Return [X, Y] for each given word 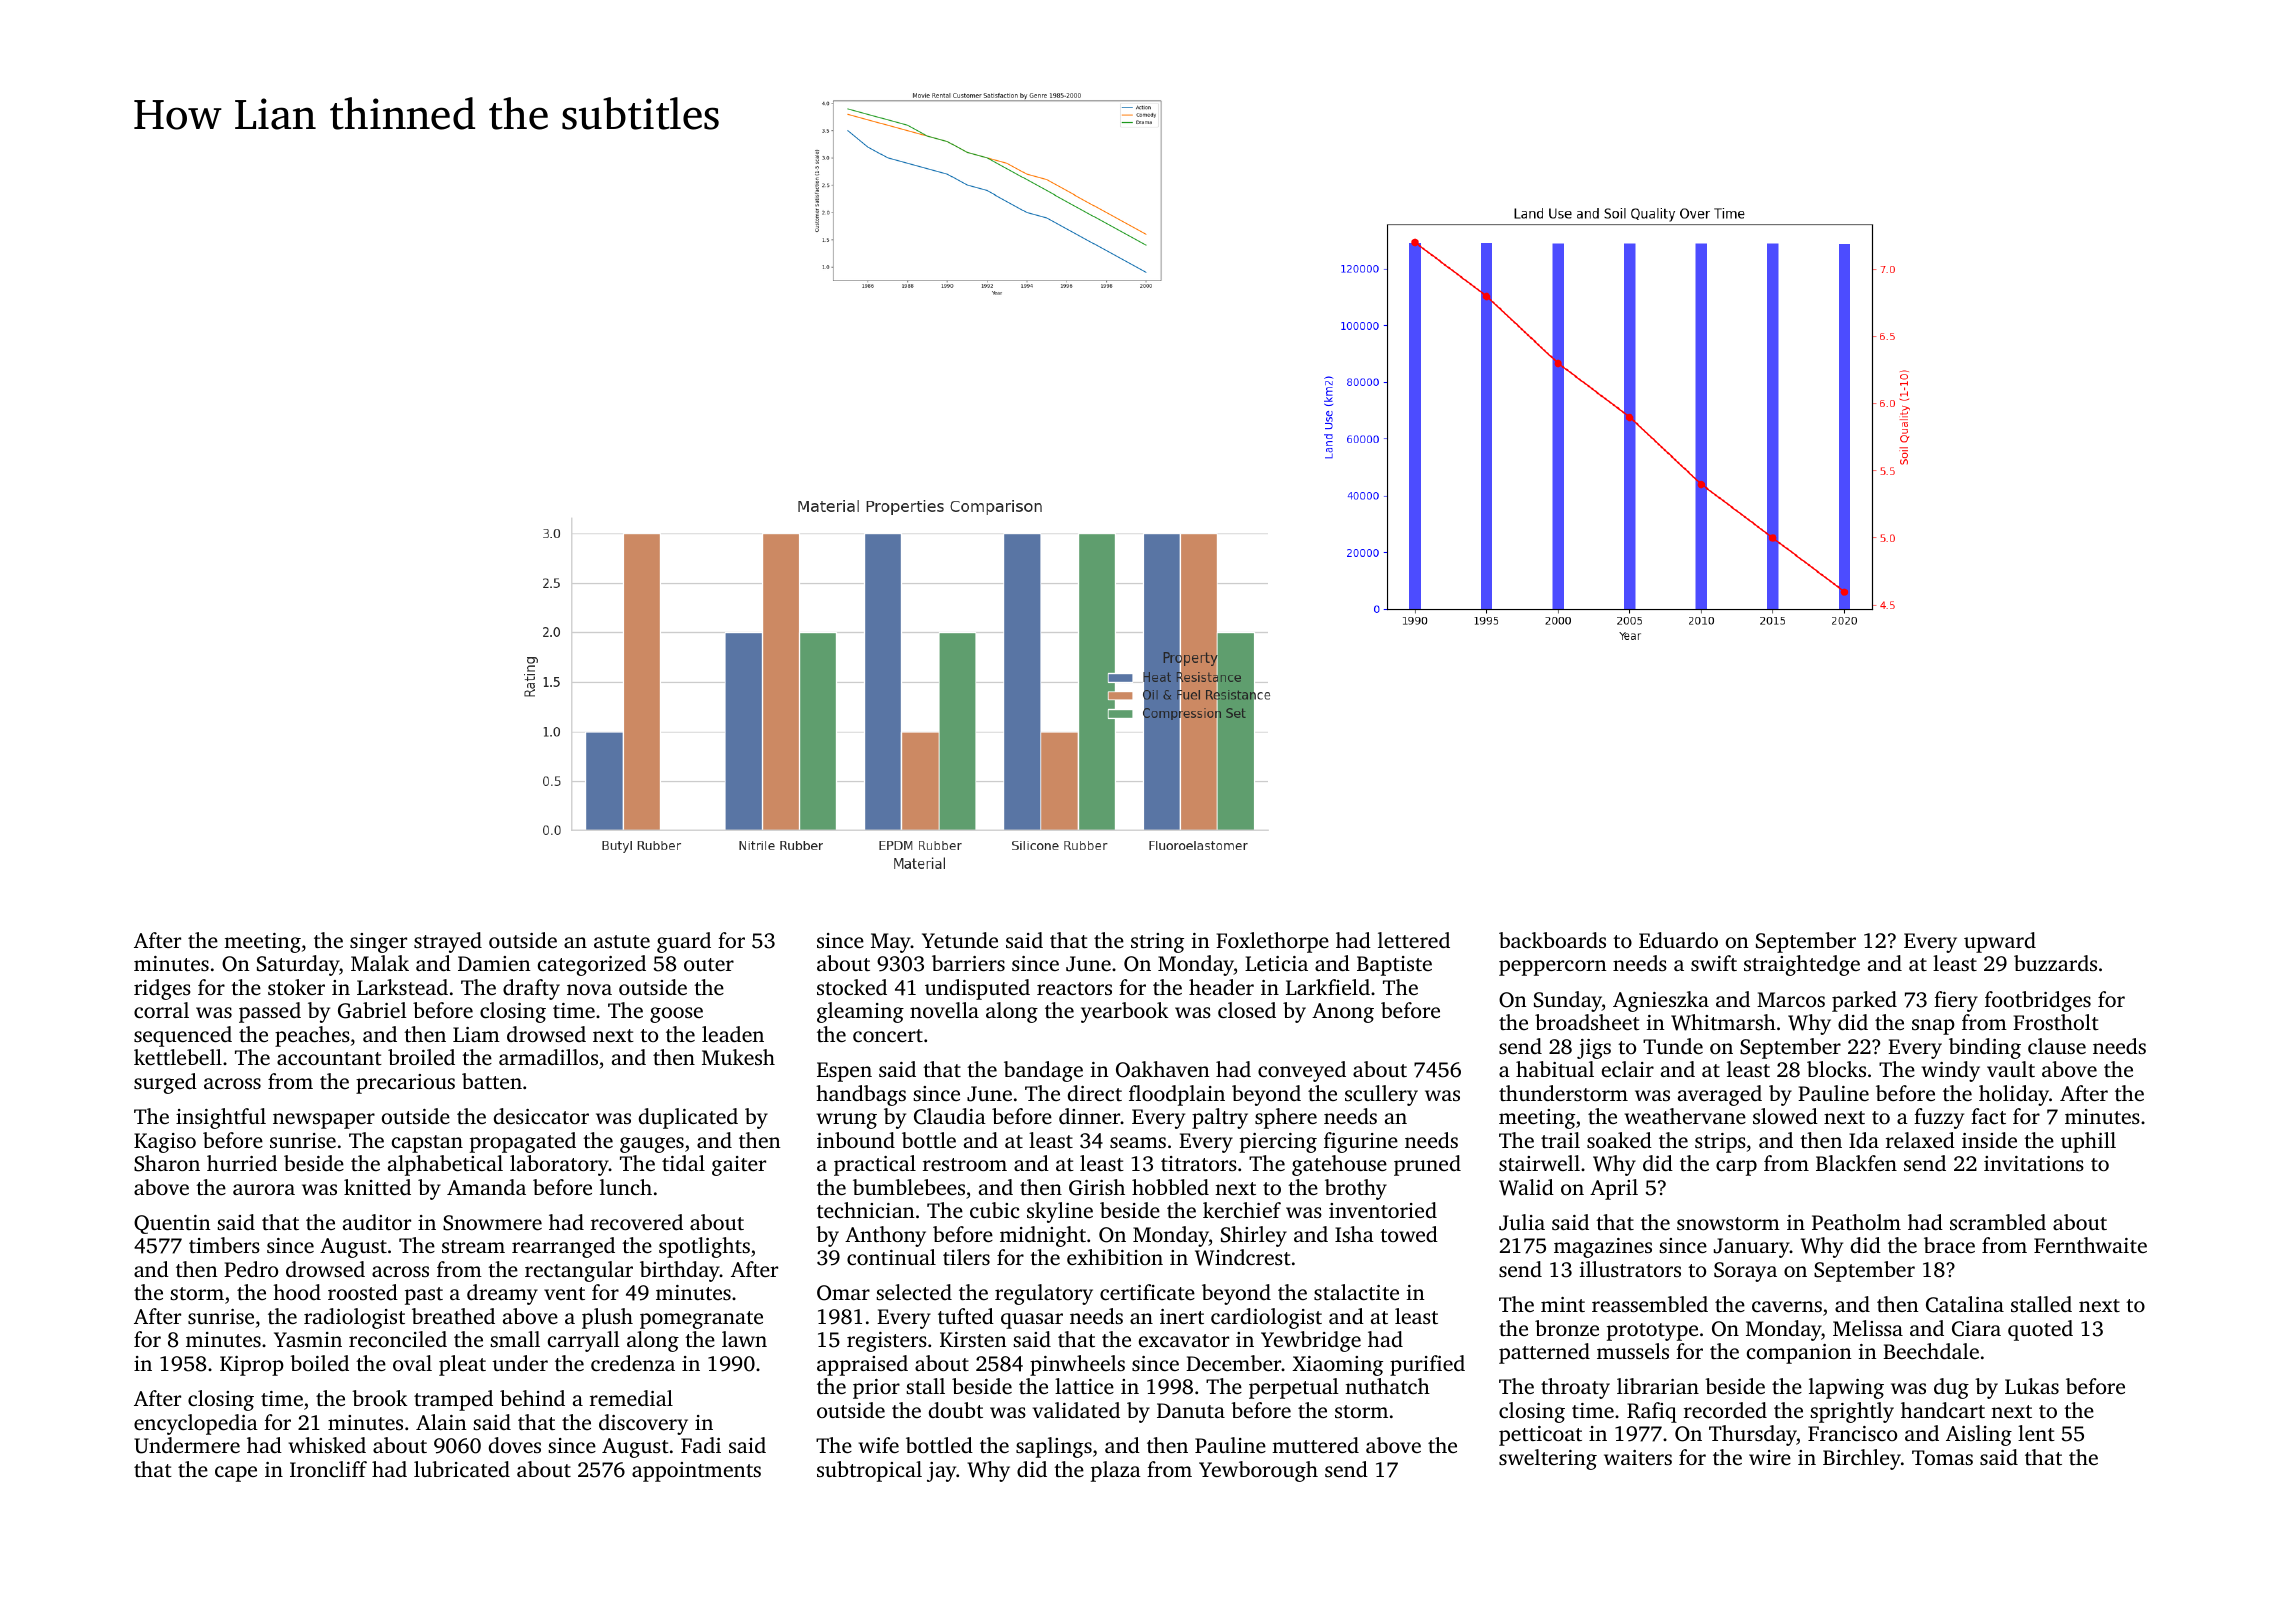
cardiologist [1266, 1318]
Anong [1343, 1013]
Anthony [885, 1236]
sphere [1286, 1118]
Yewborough [1258, 1471]
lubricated [462, 1469]
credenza [633, 1363]
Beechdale [1931, 1351]
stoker [296, 987]
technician [866, 1210]
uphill [2088, 1142]
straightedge [1802, 965]
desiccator [541, 1116]
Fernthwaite [2090, 1245]
